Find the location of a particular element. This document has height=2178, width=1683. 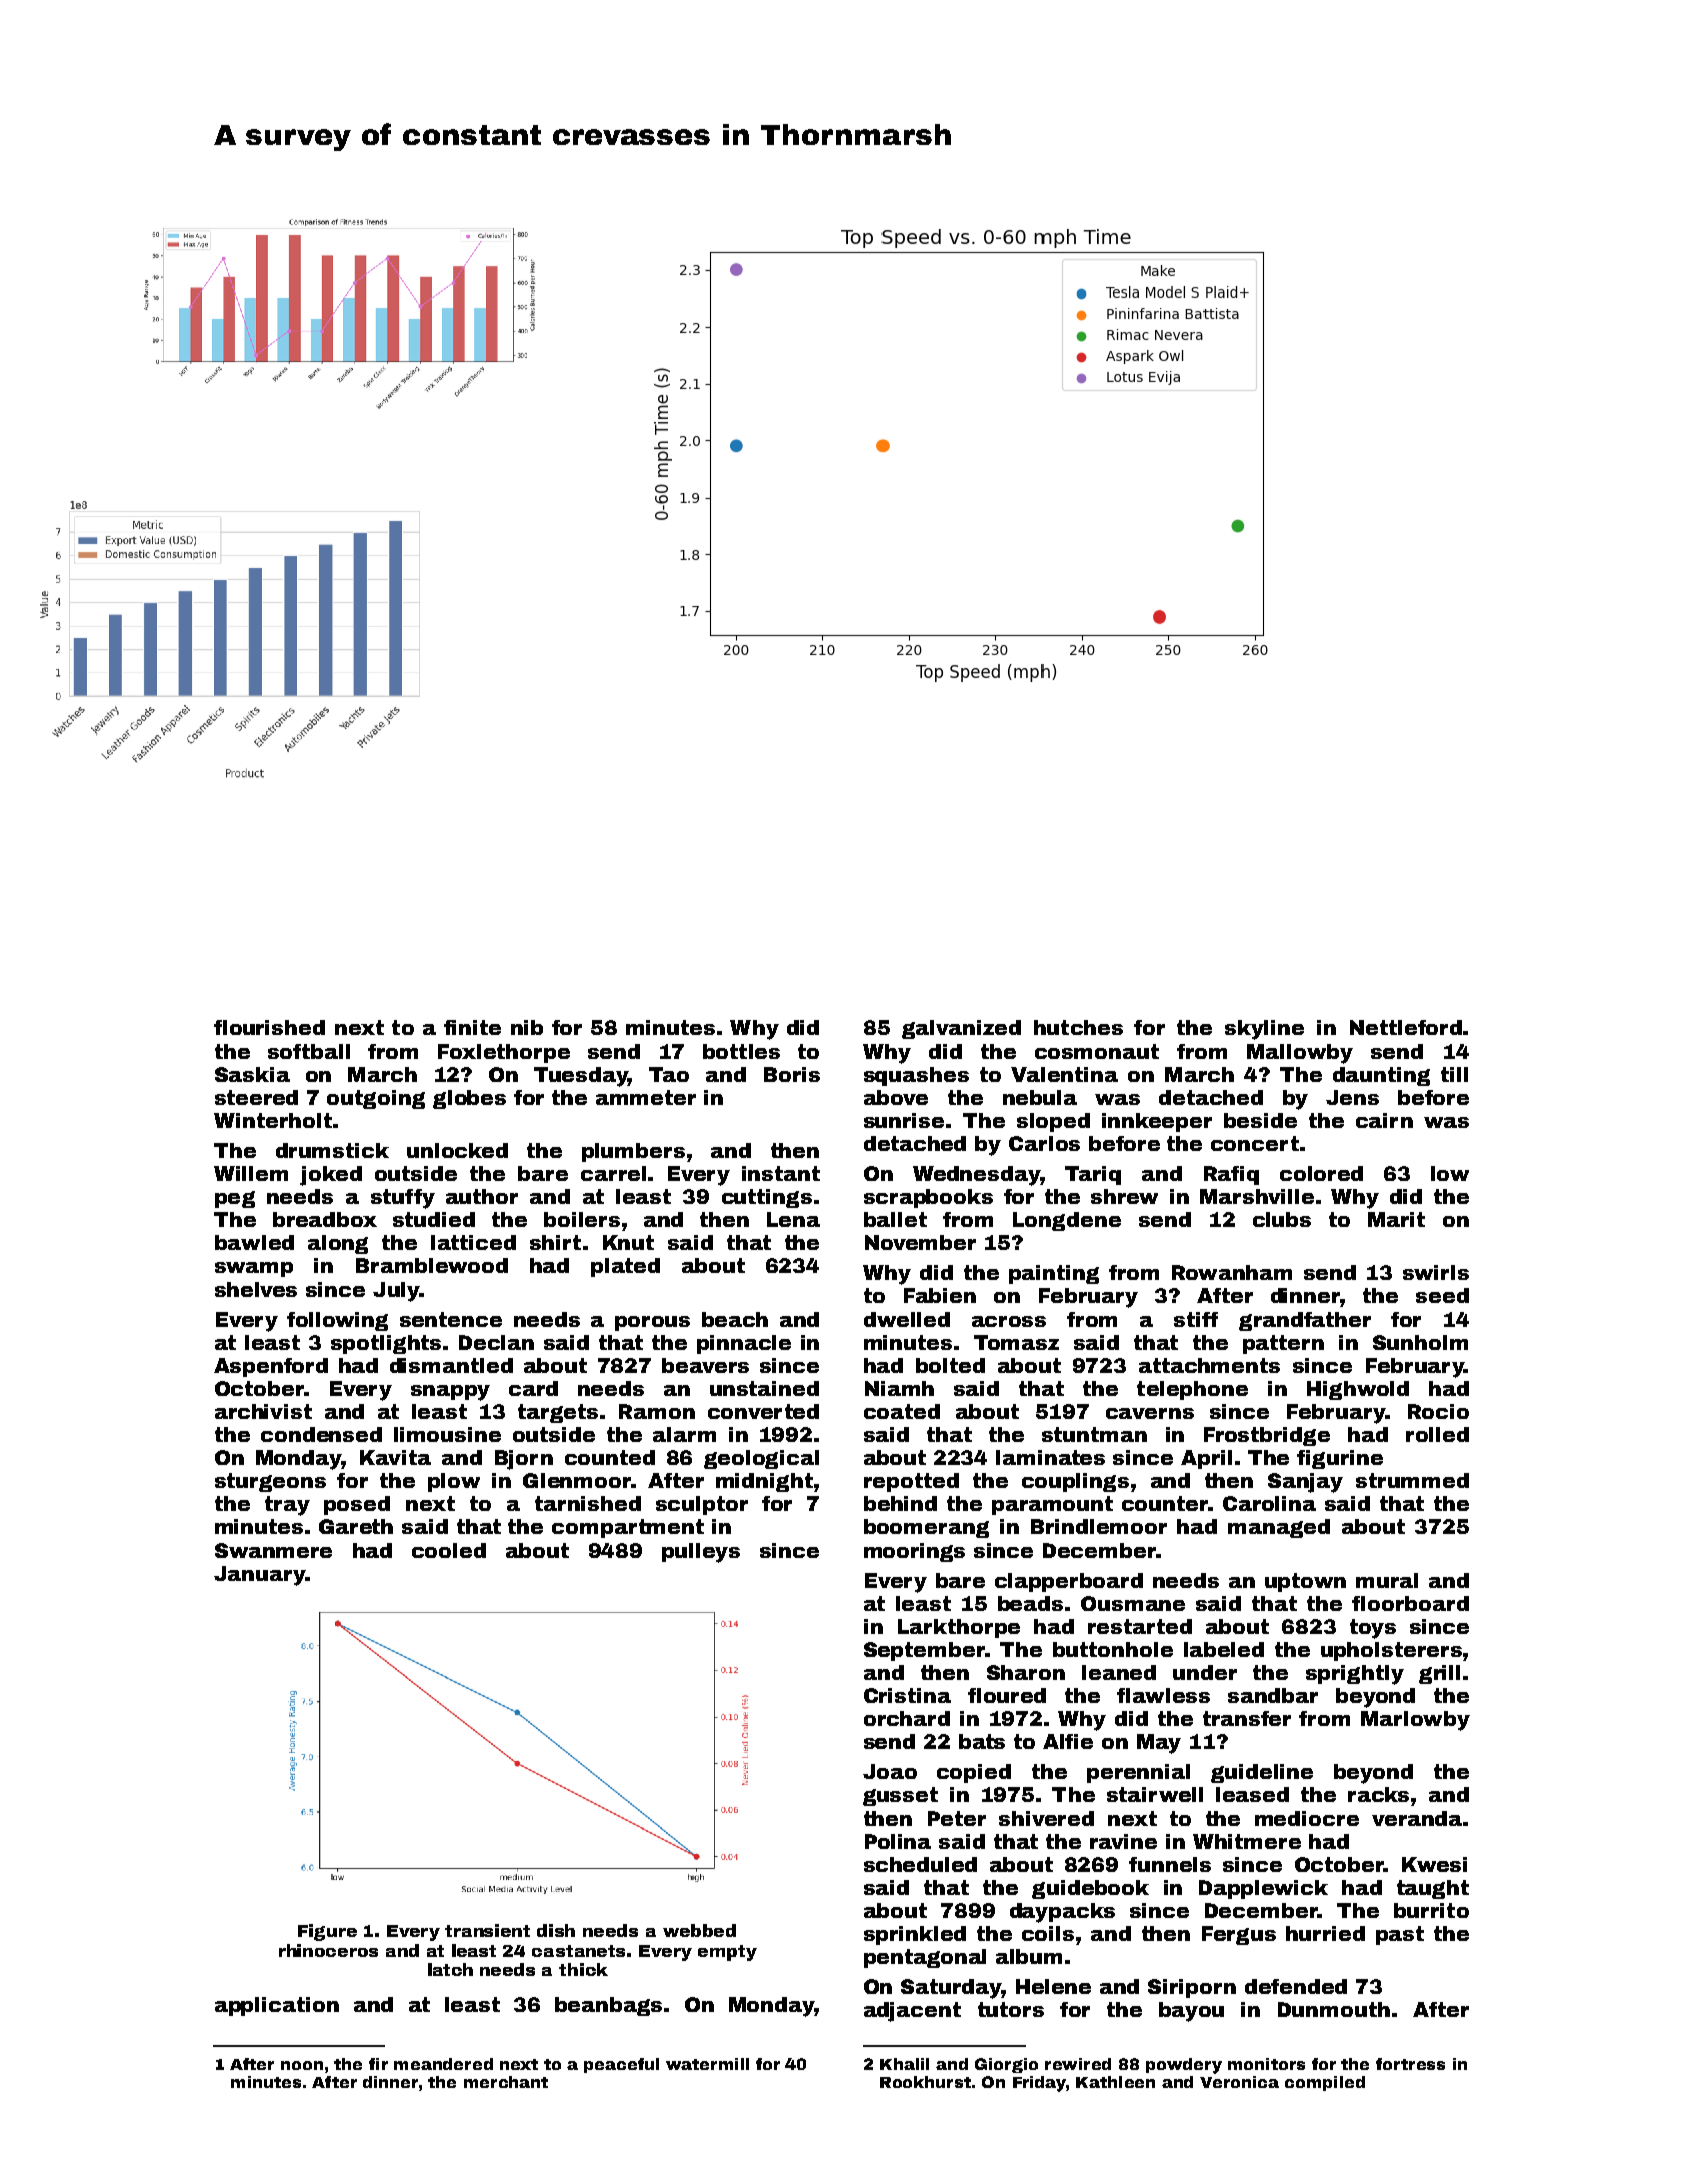

sunrise is located at coordinates (904, 1120).
